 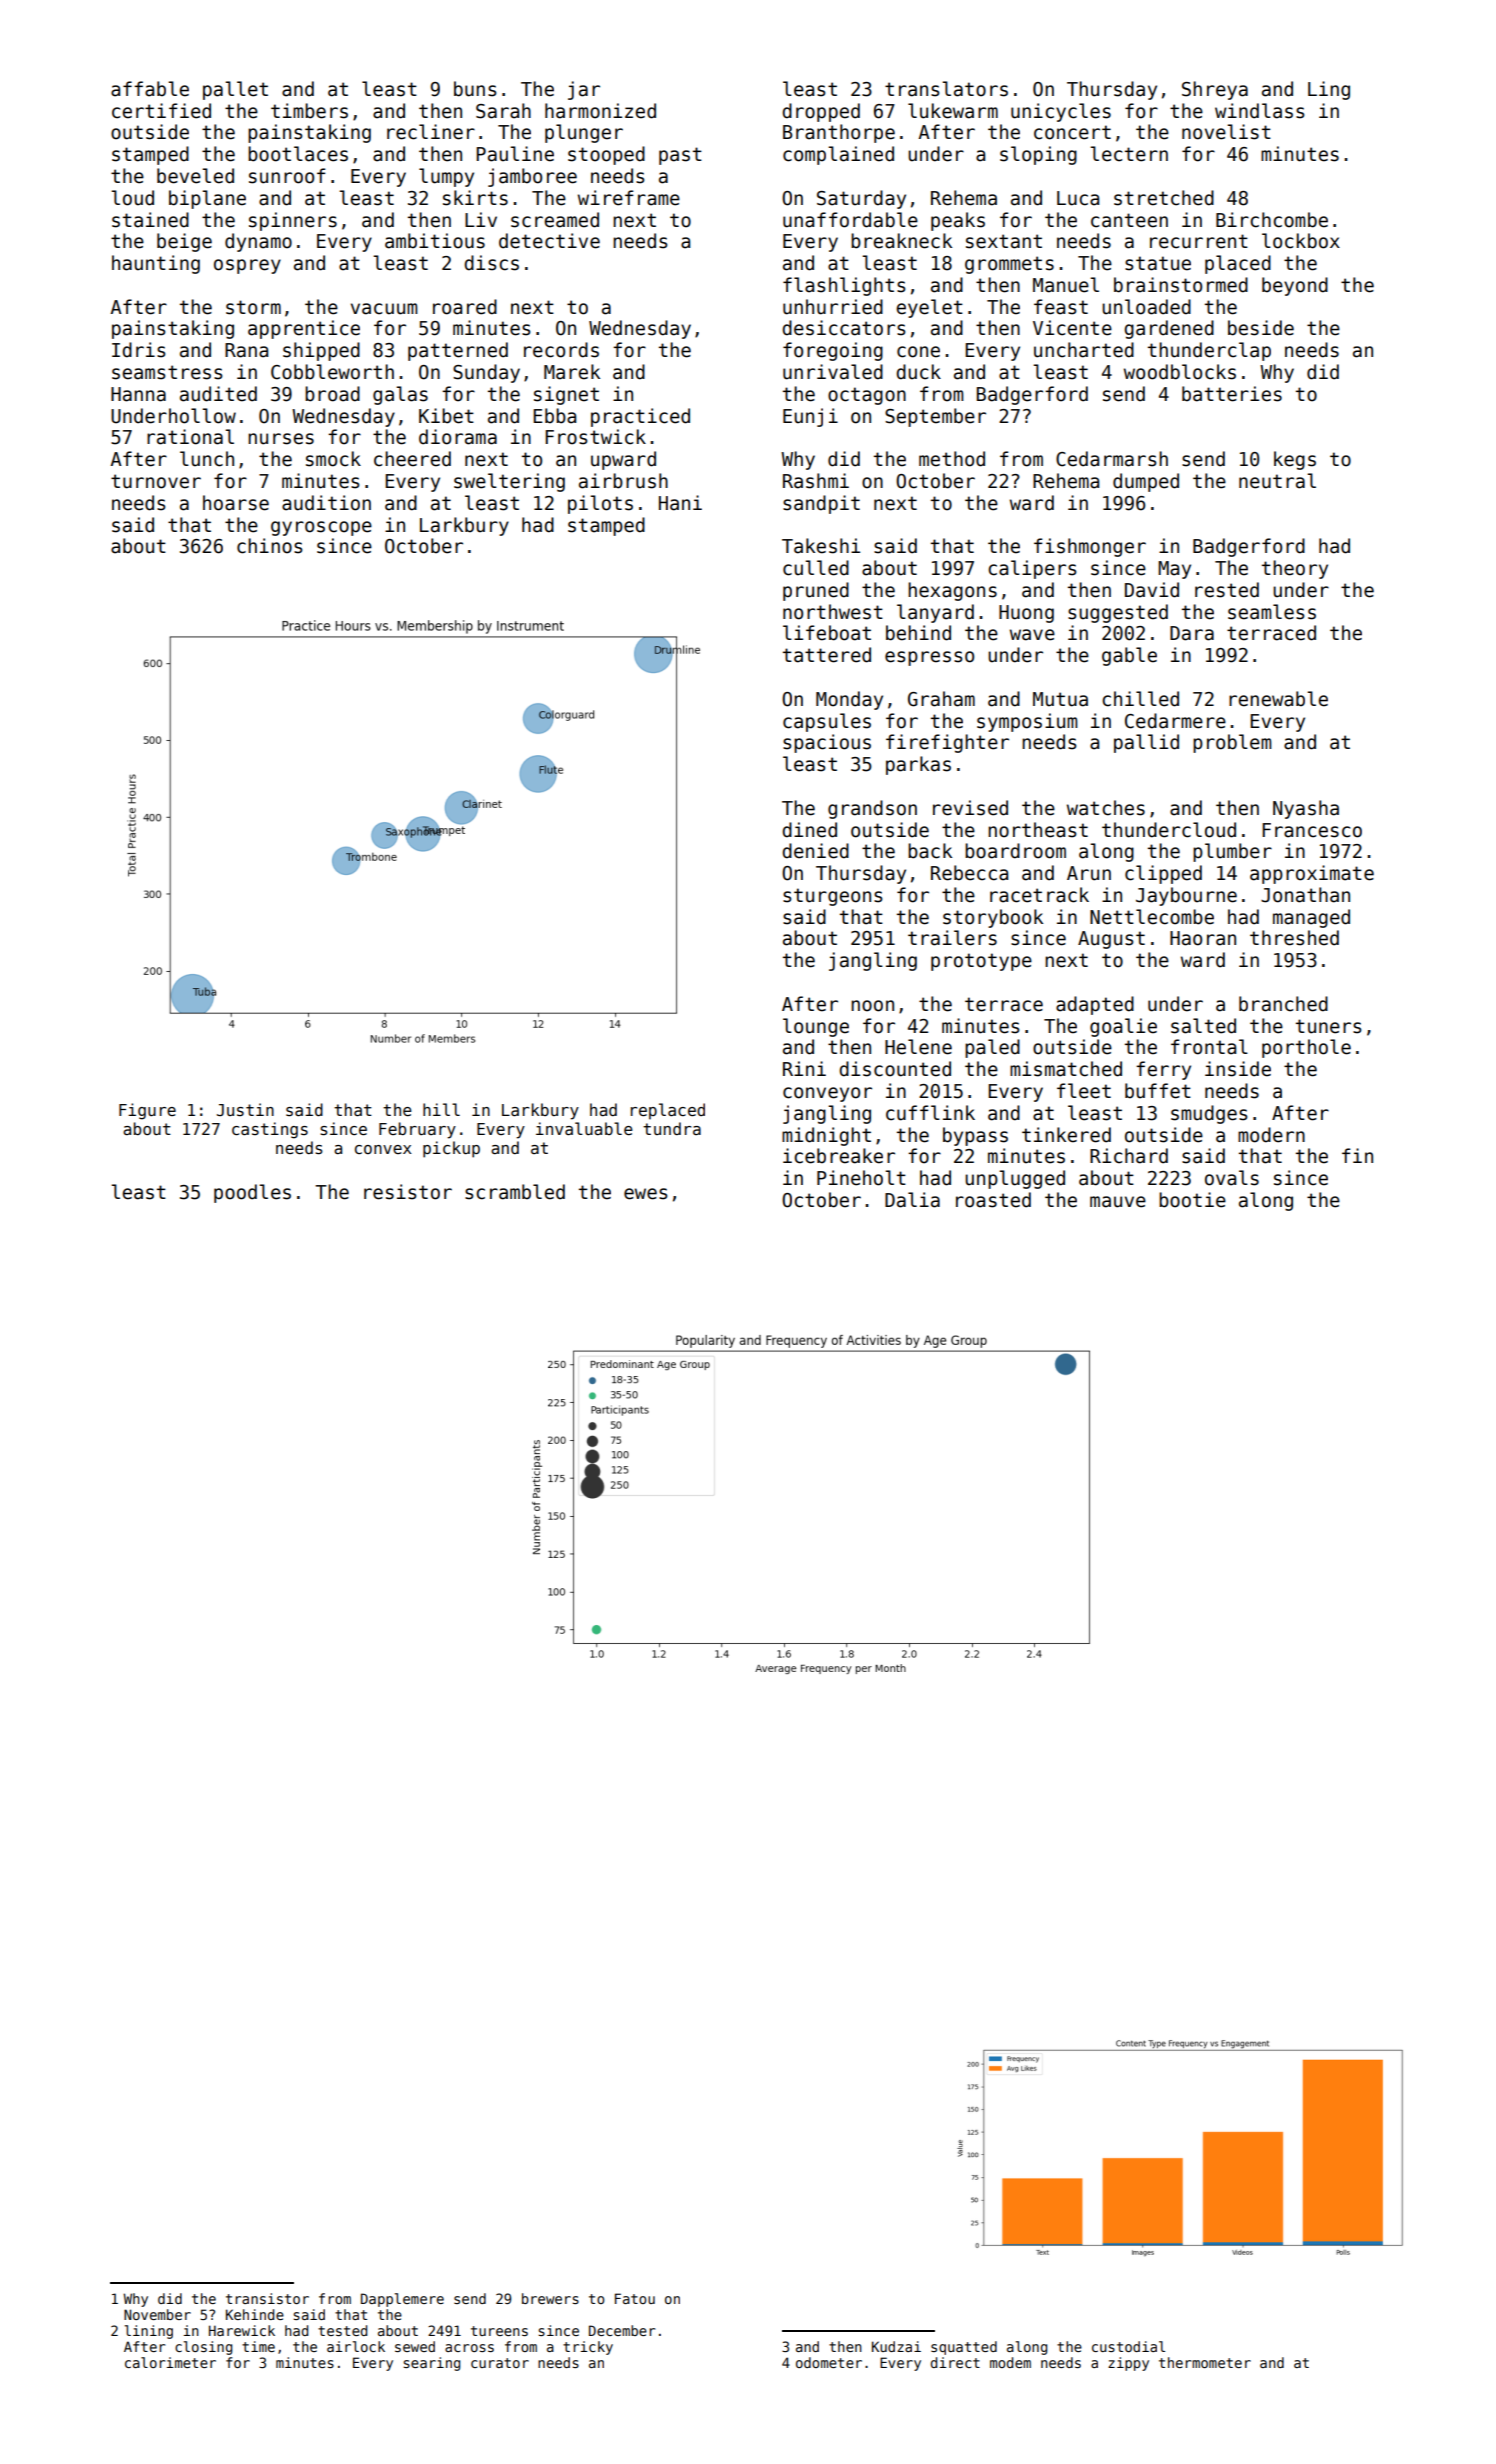 I want to click on eyelet, so click(x=929, y=308).
